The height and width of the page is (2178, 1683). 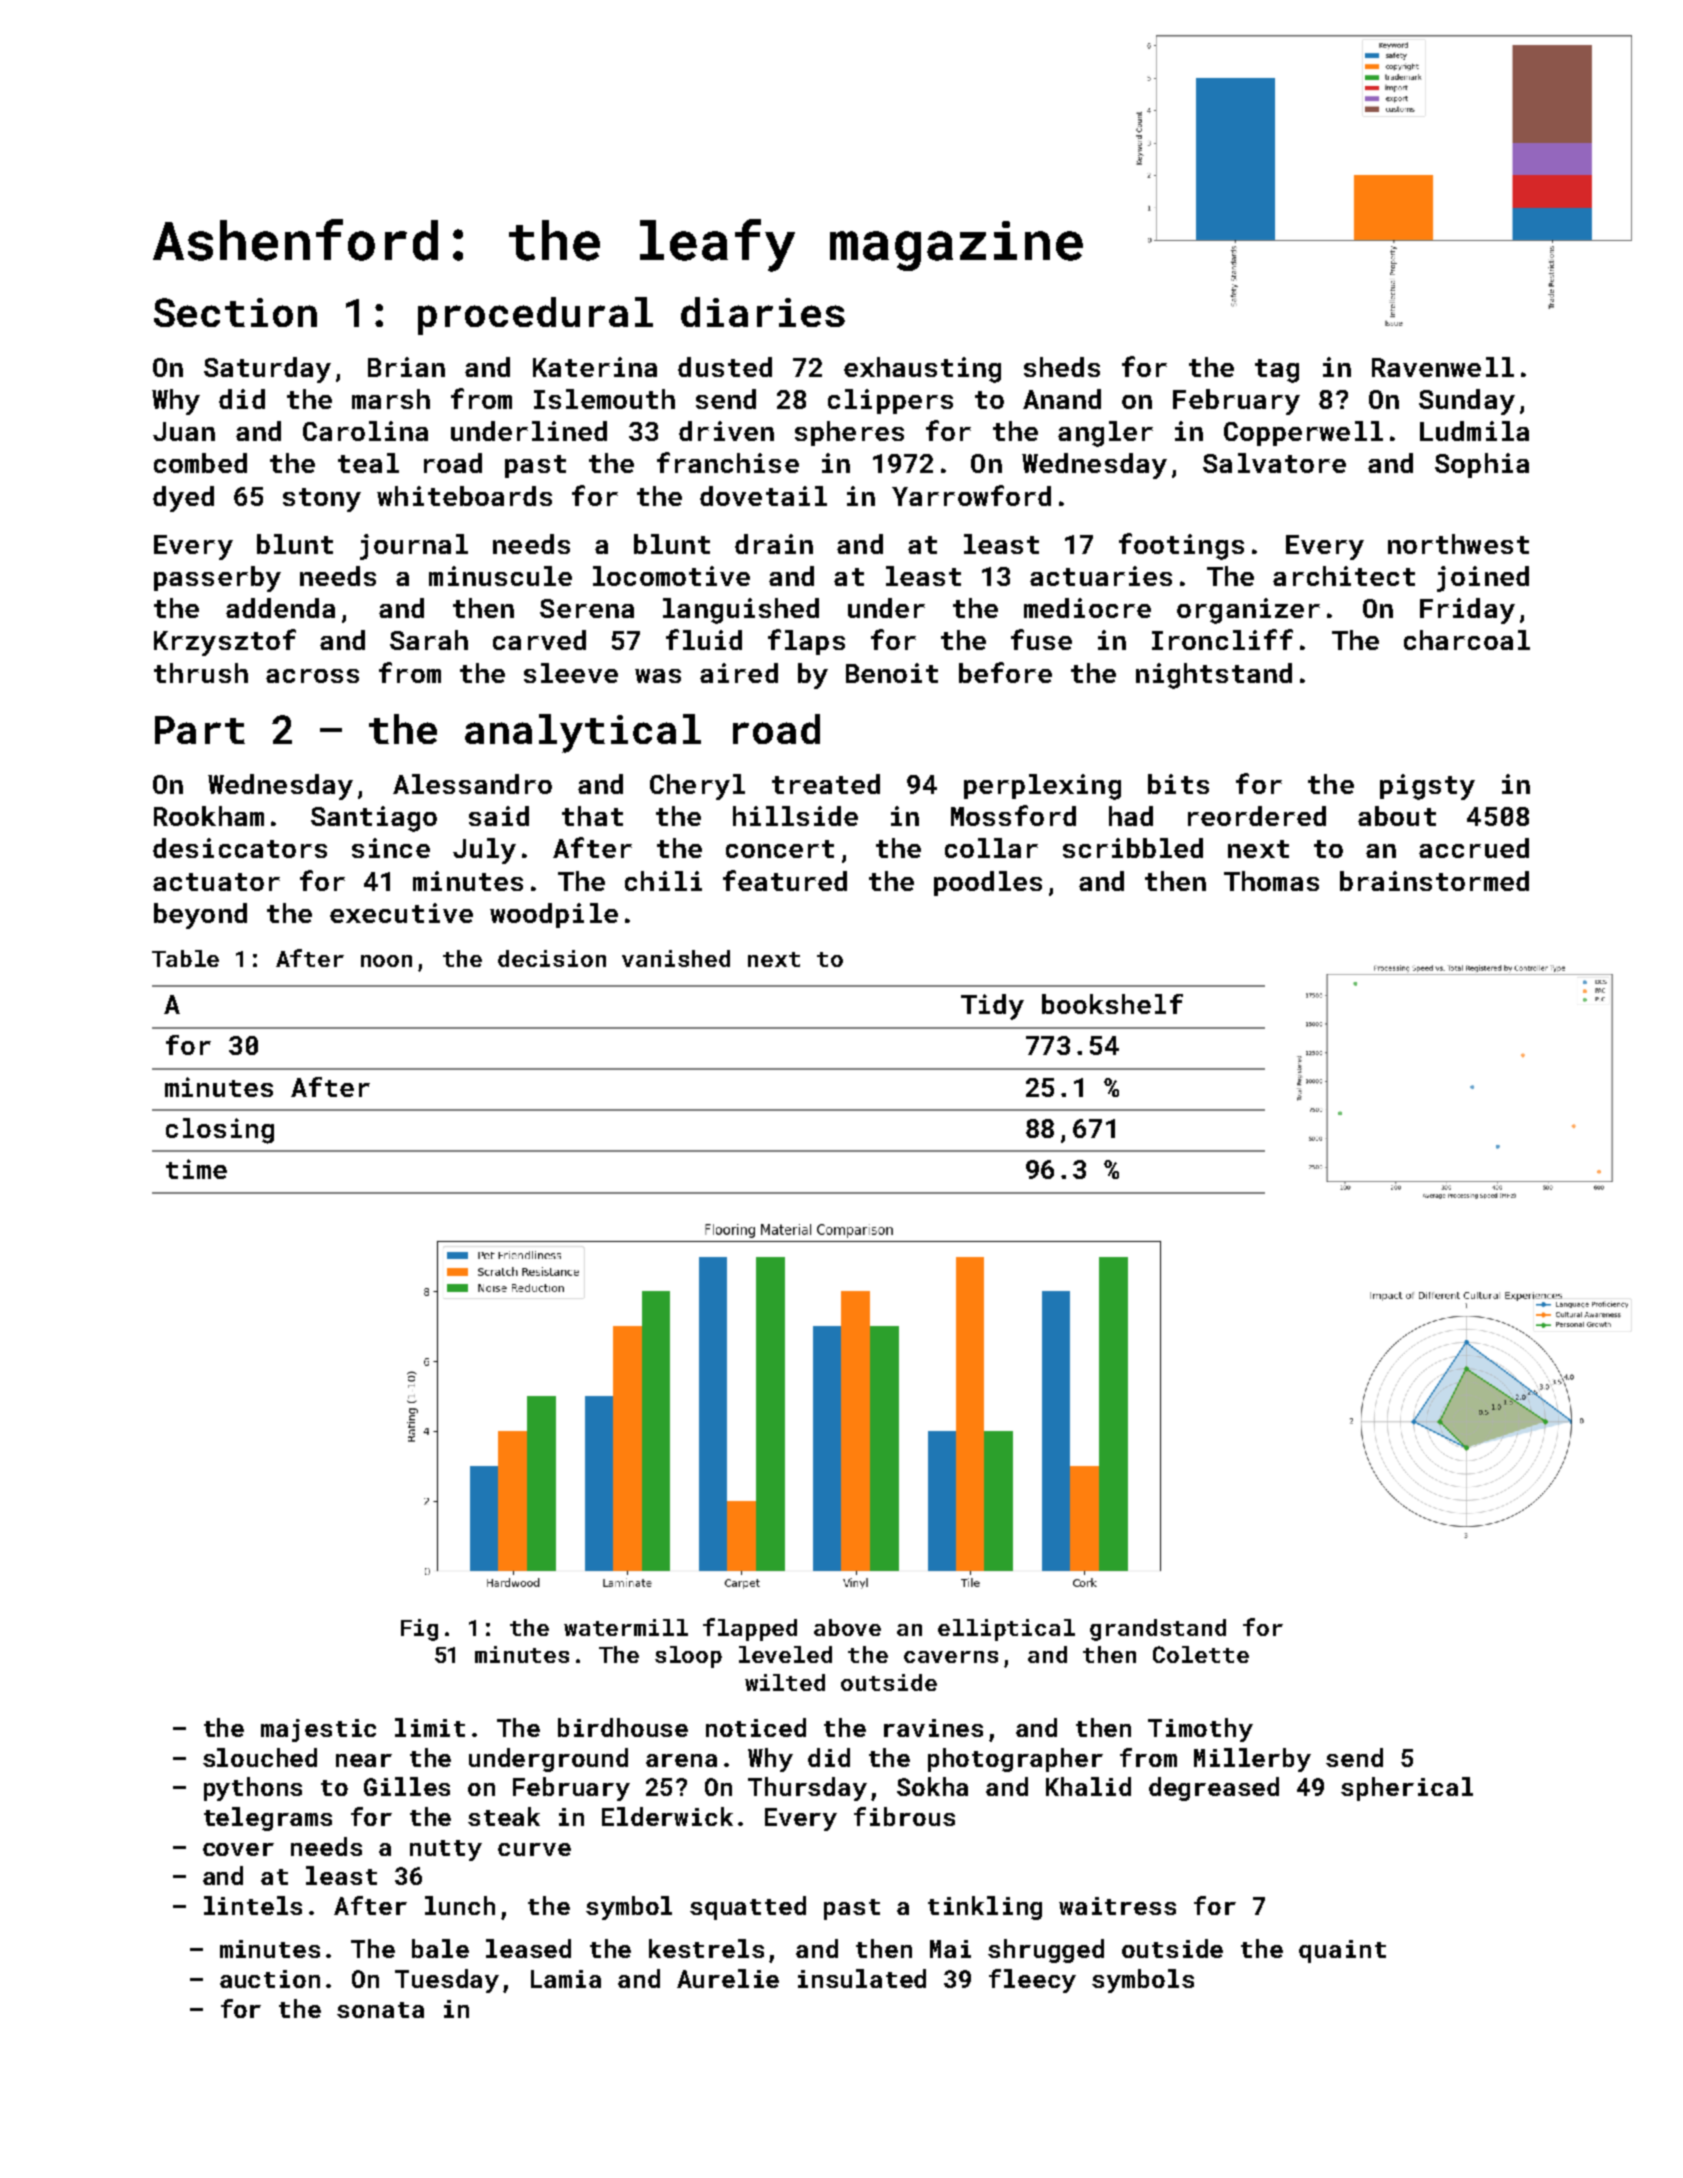 What do you see at coordinates (1458, 544) in the page?
I see `northwest` at bounding box center [1458, 544].
